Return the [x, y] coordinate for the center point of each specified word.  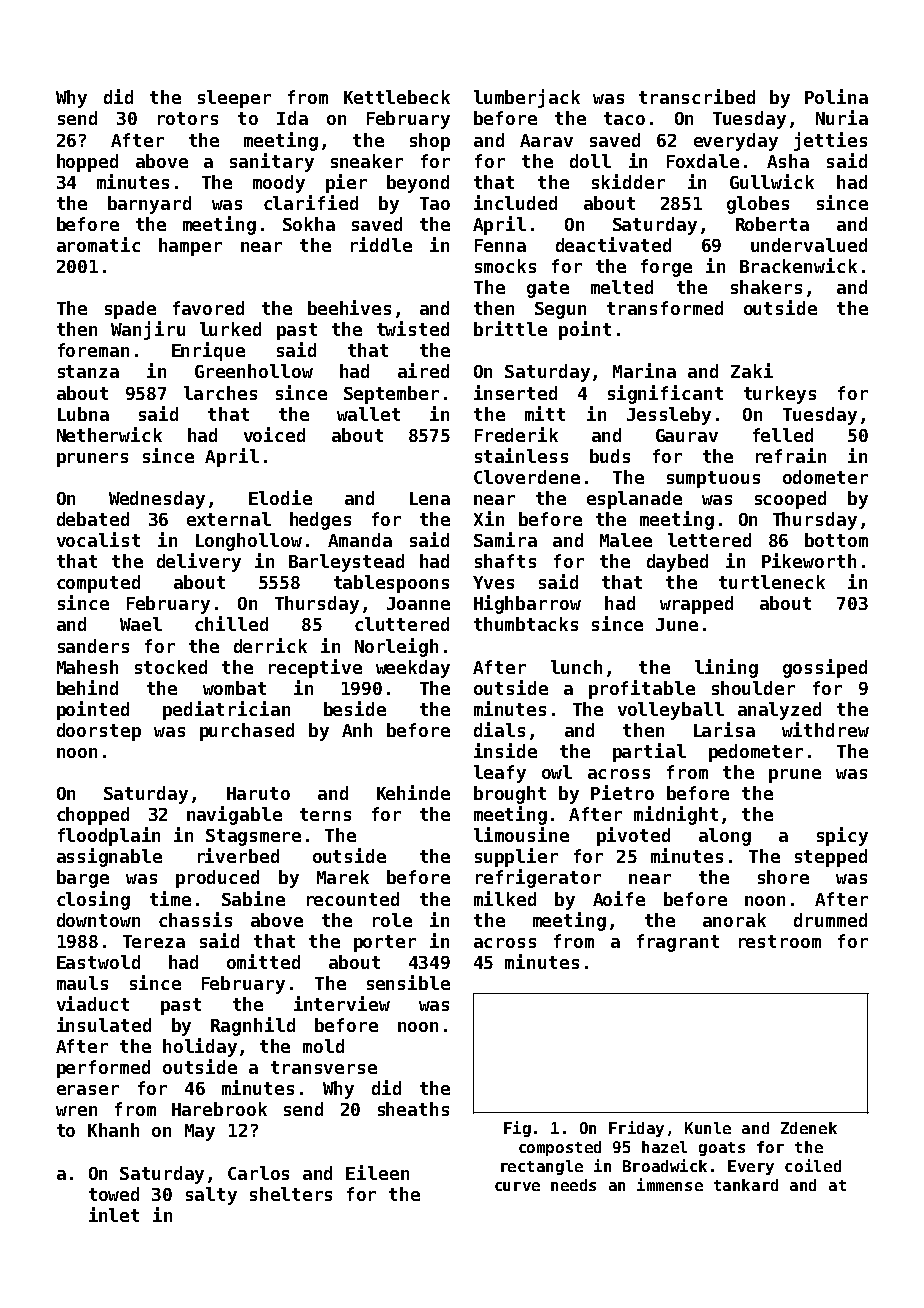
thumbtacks [526, 624]
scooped [790, 500]
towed [114, 1194]
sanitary [272, 162]
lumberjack [527, 98]
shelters [291, 1194]
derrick [270, 645]
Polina [836, 96]
